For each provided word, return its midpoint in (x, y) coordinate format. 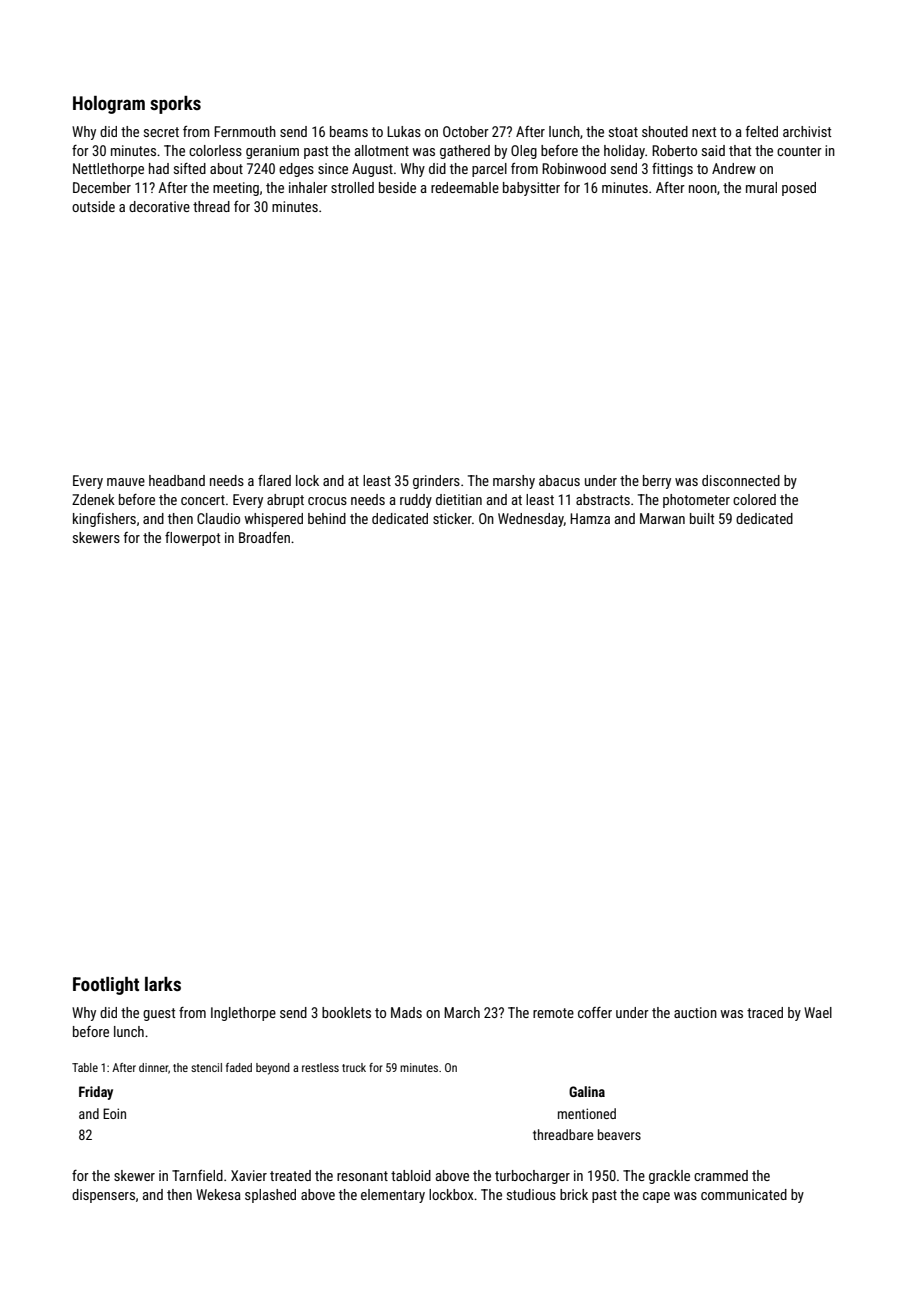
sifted (190, 168)
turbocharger (532, 1177)
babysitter (531, 189)
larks (163, 984)
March (462, 1012)
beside (397, 187)
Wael (818, 1012)
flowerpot (192, 539)
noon (703, 189)
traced (765, 1012)
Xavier (249, 1175)
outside (93, 206)
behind (327, 518)
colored (754, 499)
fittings (672, 170)
